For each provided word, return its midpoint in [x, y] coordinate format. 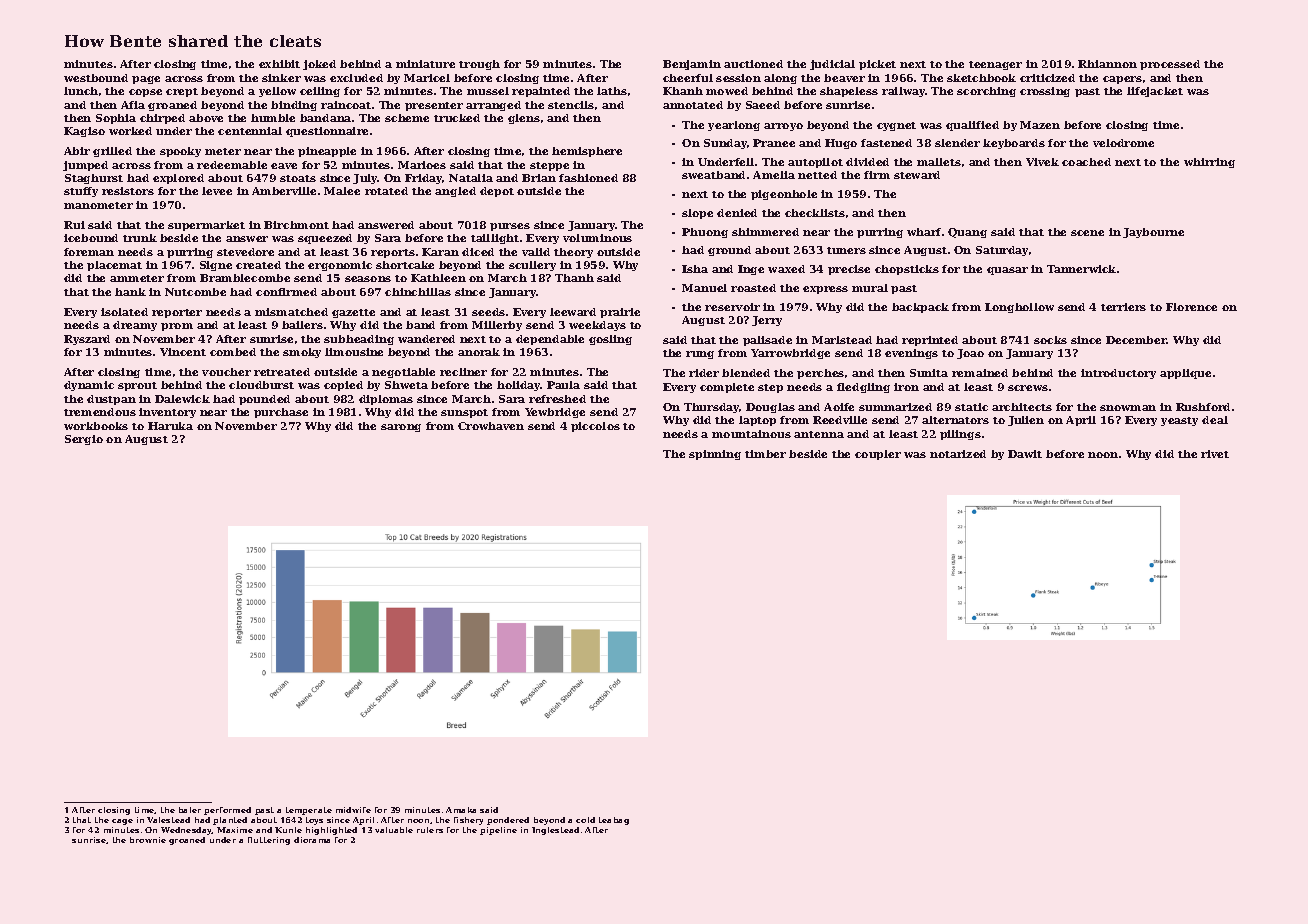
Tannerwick [1081, 269]
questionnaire [327, 132]
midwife [353, 810]
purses [510, 227]
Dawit [1025, 454]
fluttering [269, 841]
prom [177, 327]
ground [729, 251]
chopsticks [907, 270]
